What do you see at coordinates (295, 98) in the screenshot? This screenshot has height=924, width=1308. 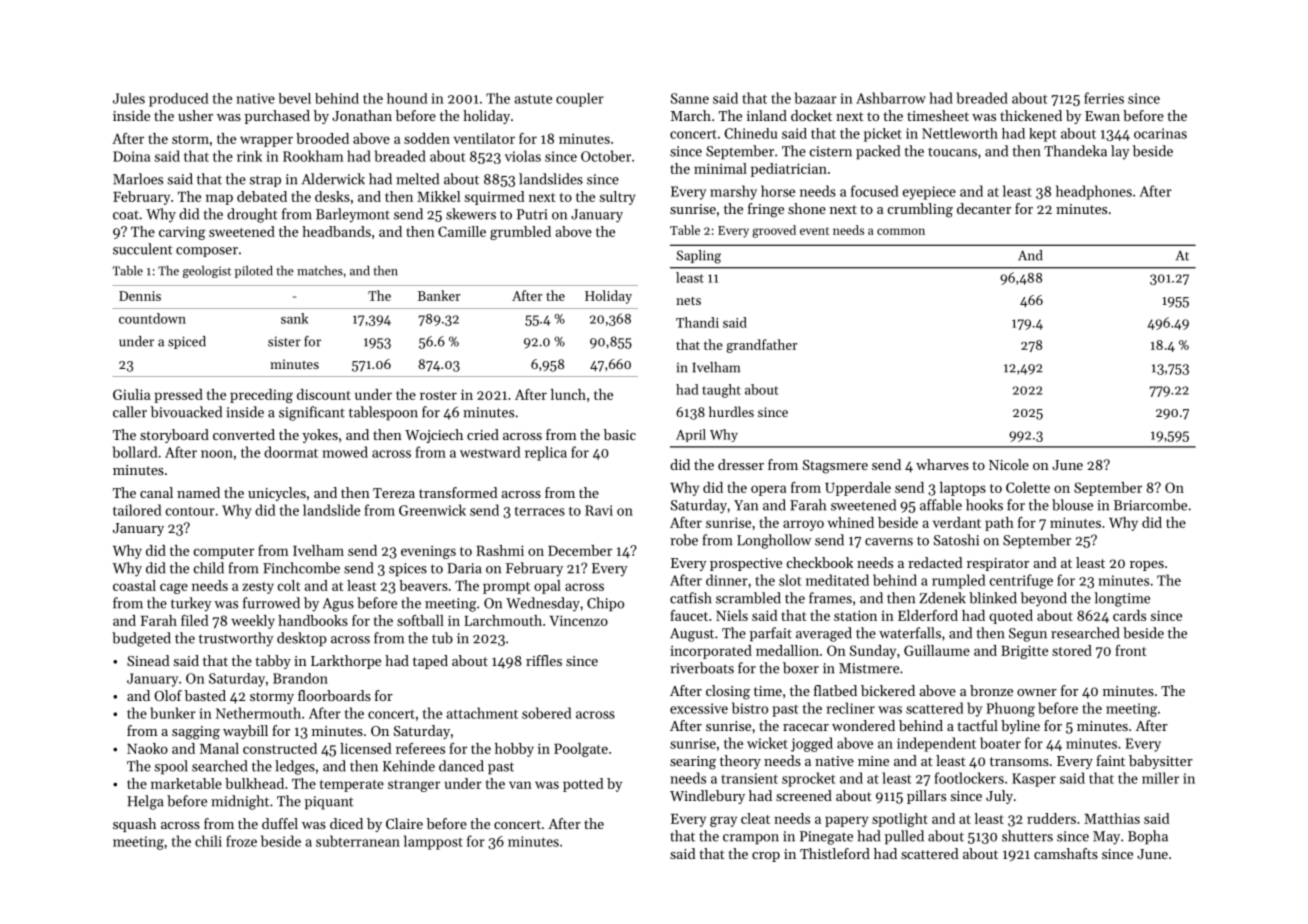 I see `bevel` at bounding box center [295, 98].
